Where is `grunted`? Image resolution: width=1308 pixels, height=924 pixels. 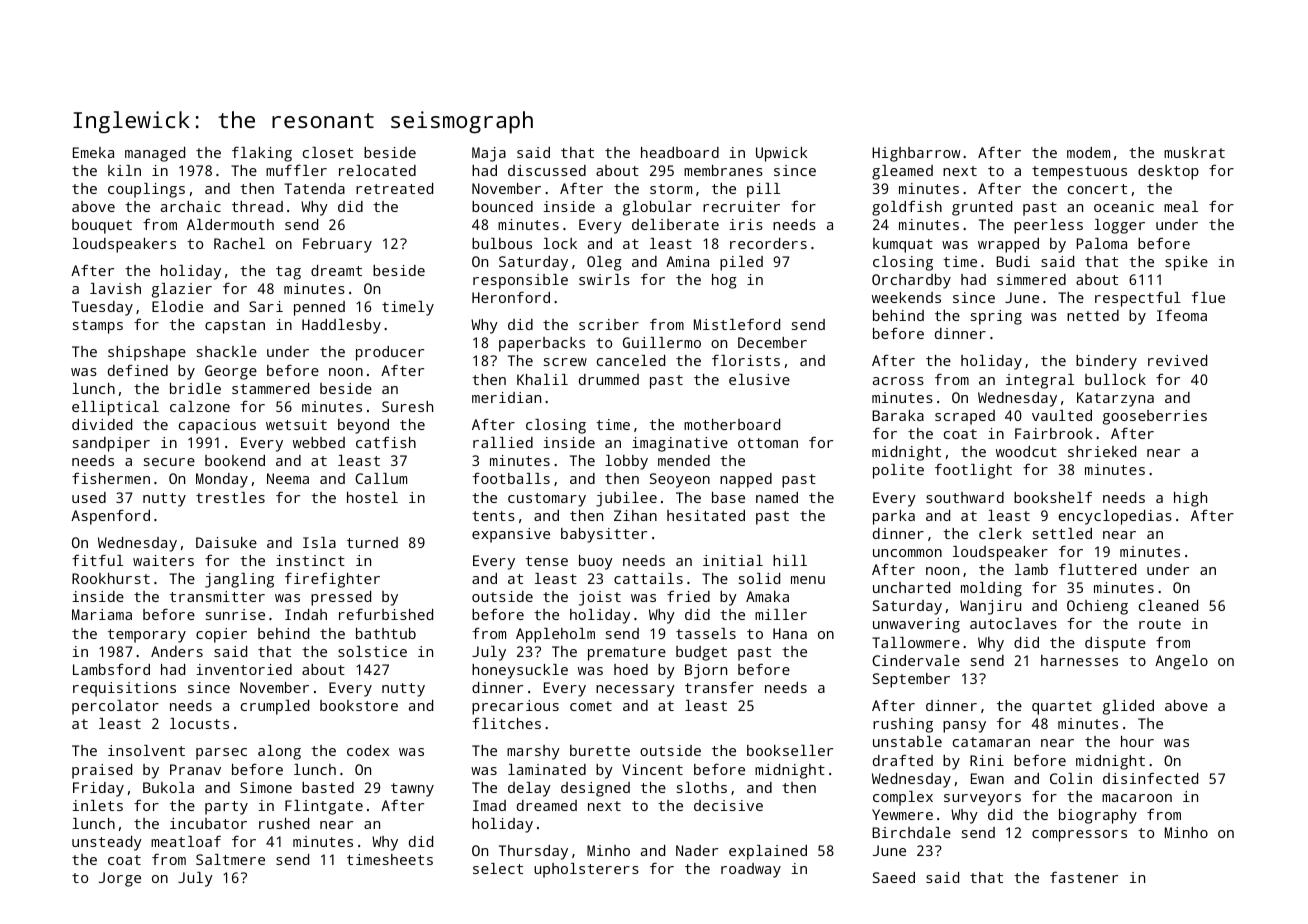 grunted is located at coordinates (982, 208).
